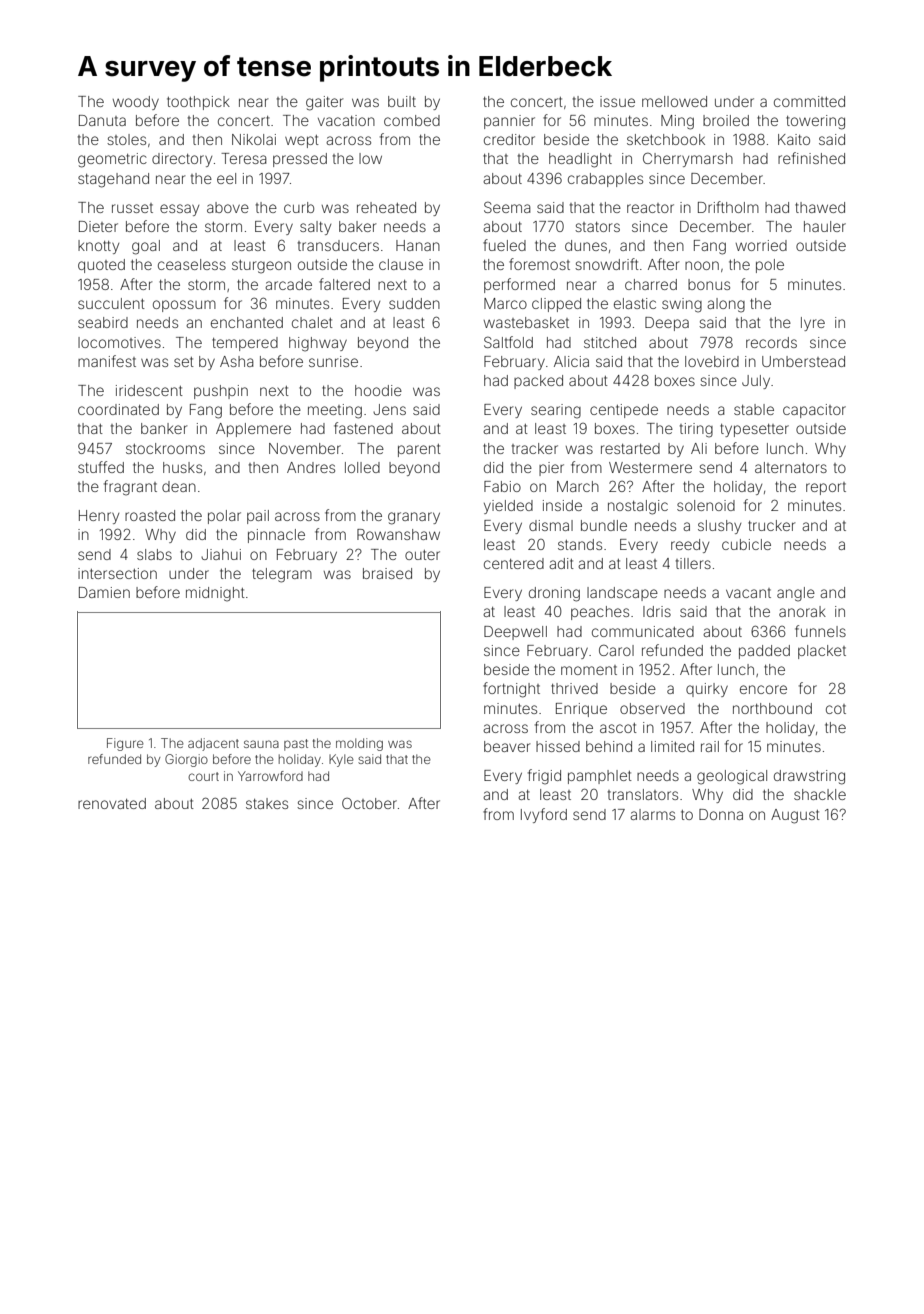  I want to click on stakes, so click(267, 803).
